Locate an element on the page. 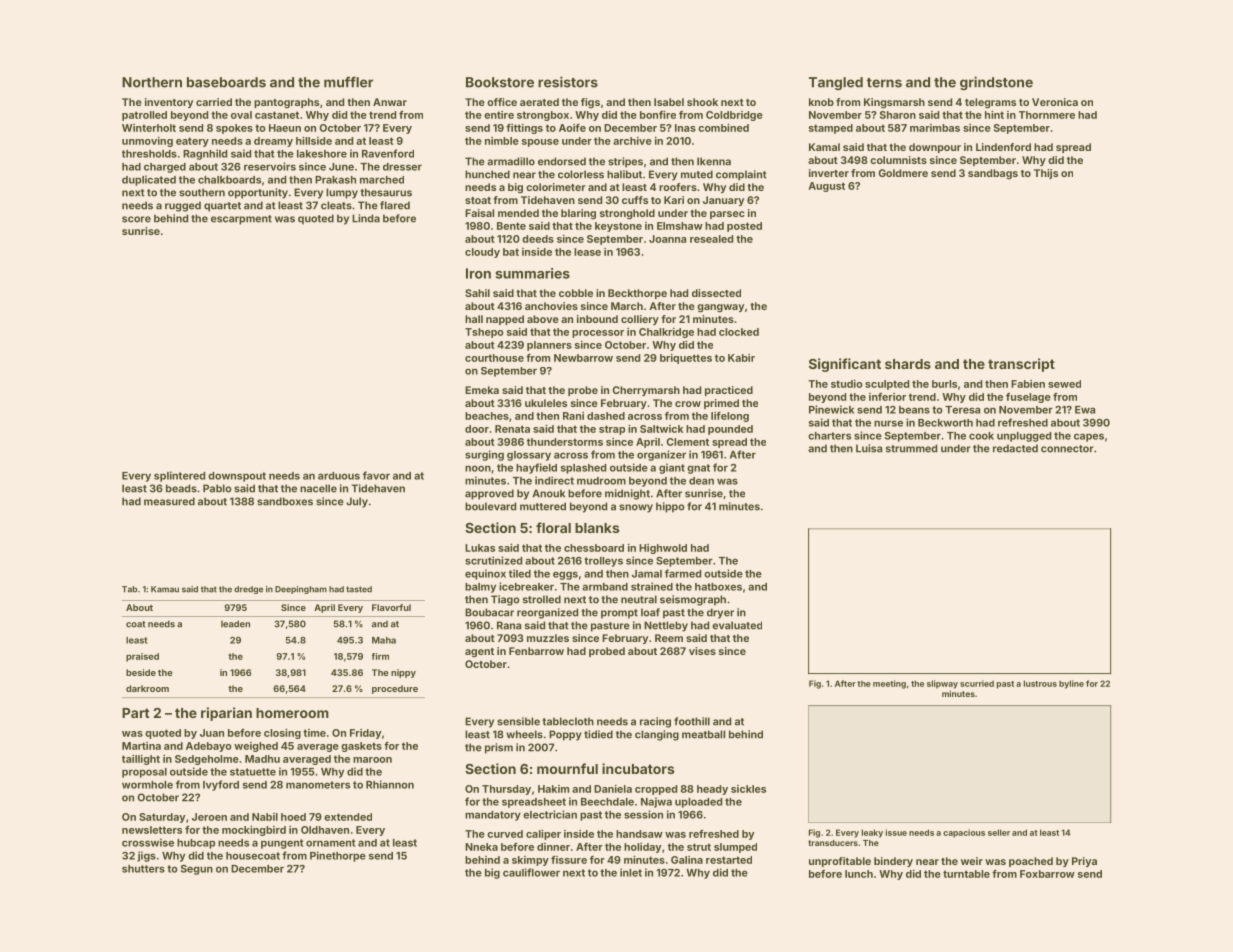 The height and width of the image is (952, 1233). Veronica is located at coordinates (1055, 102).
